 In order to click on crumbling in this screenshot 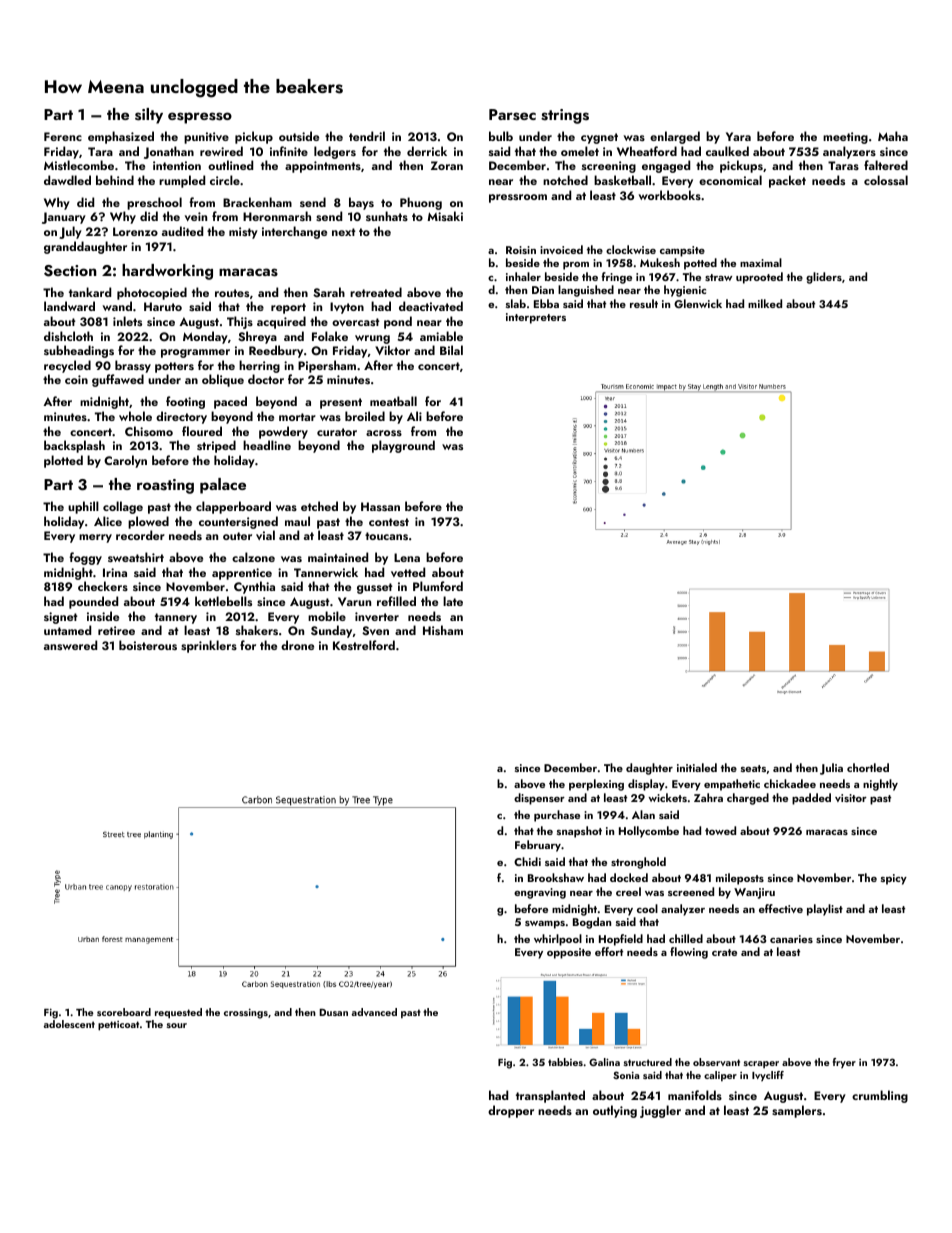, I will do `click(880, 1096)`.
